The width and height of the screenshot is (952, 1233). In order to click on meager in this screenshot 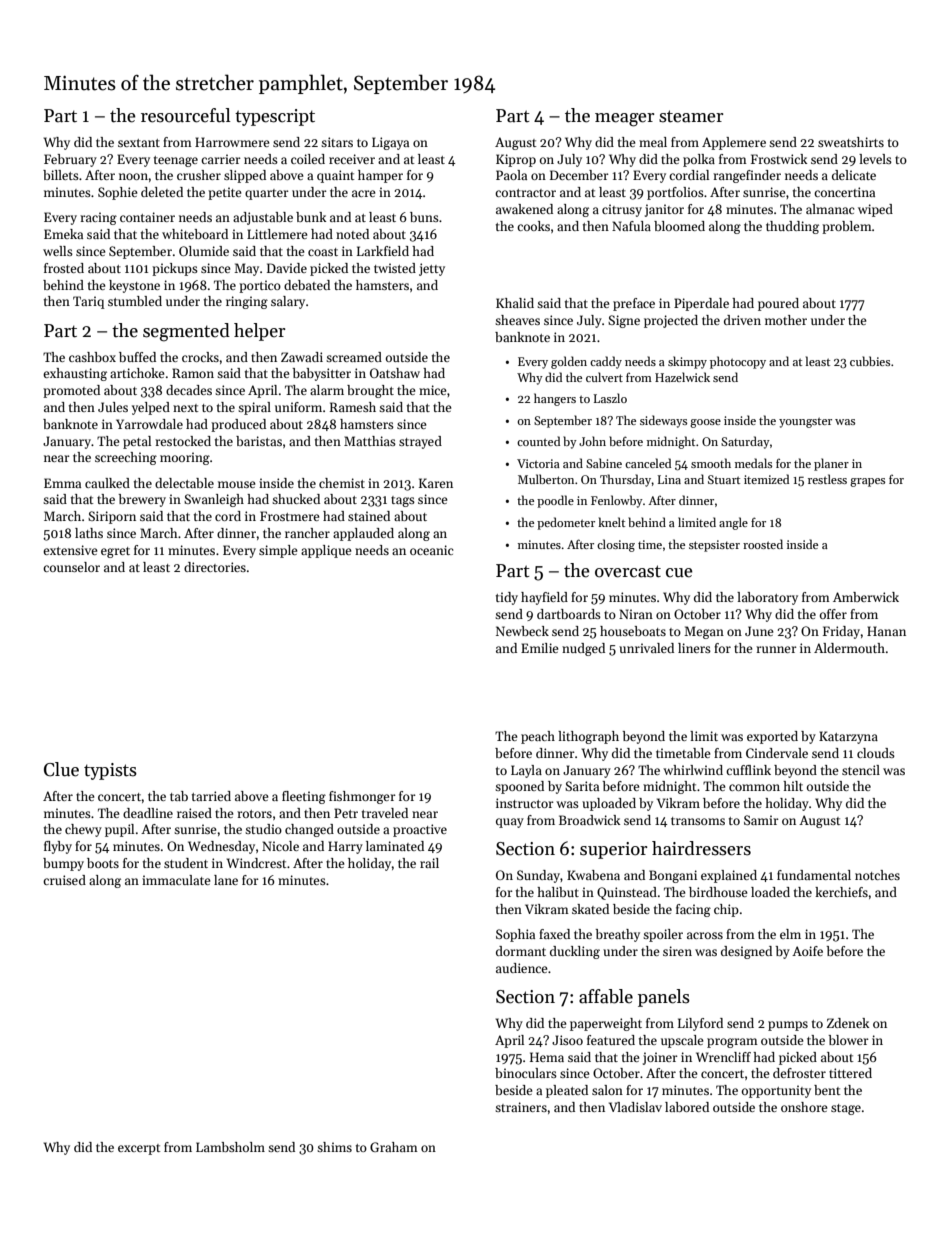, I will do `click(625, 120)`.
